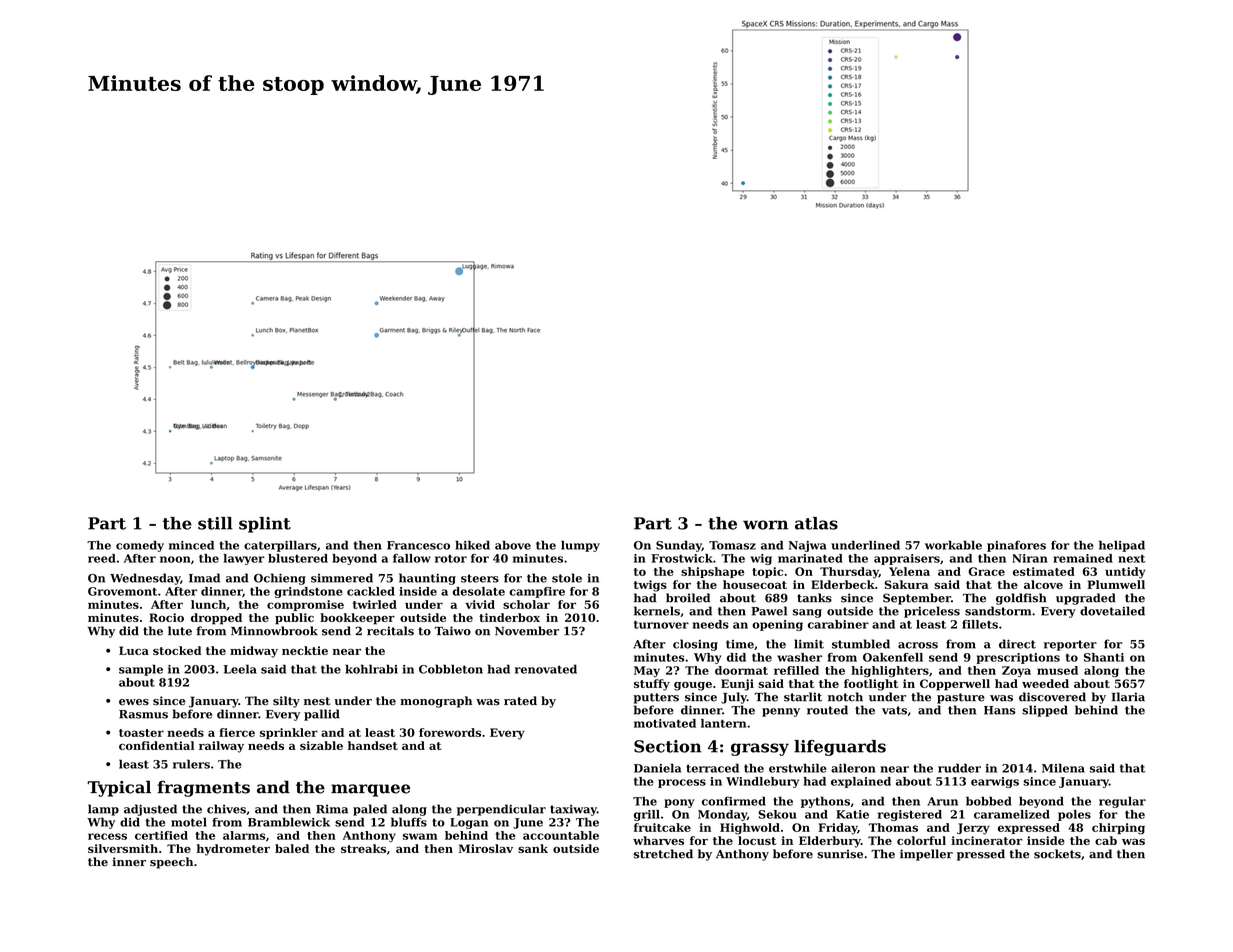  I want to click on necktie, so click(305, 650).
